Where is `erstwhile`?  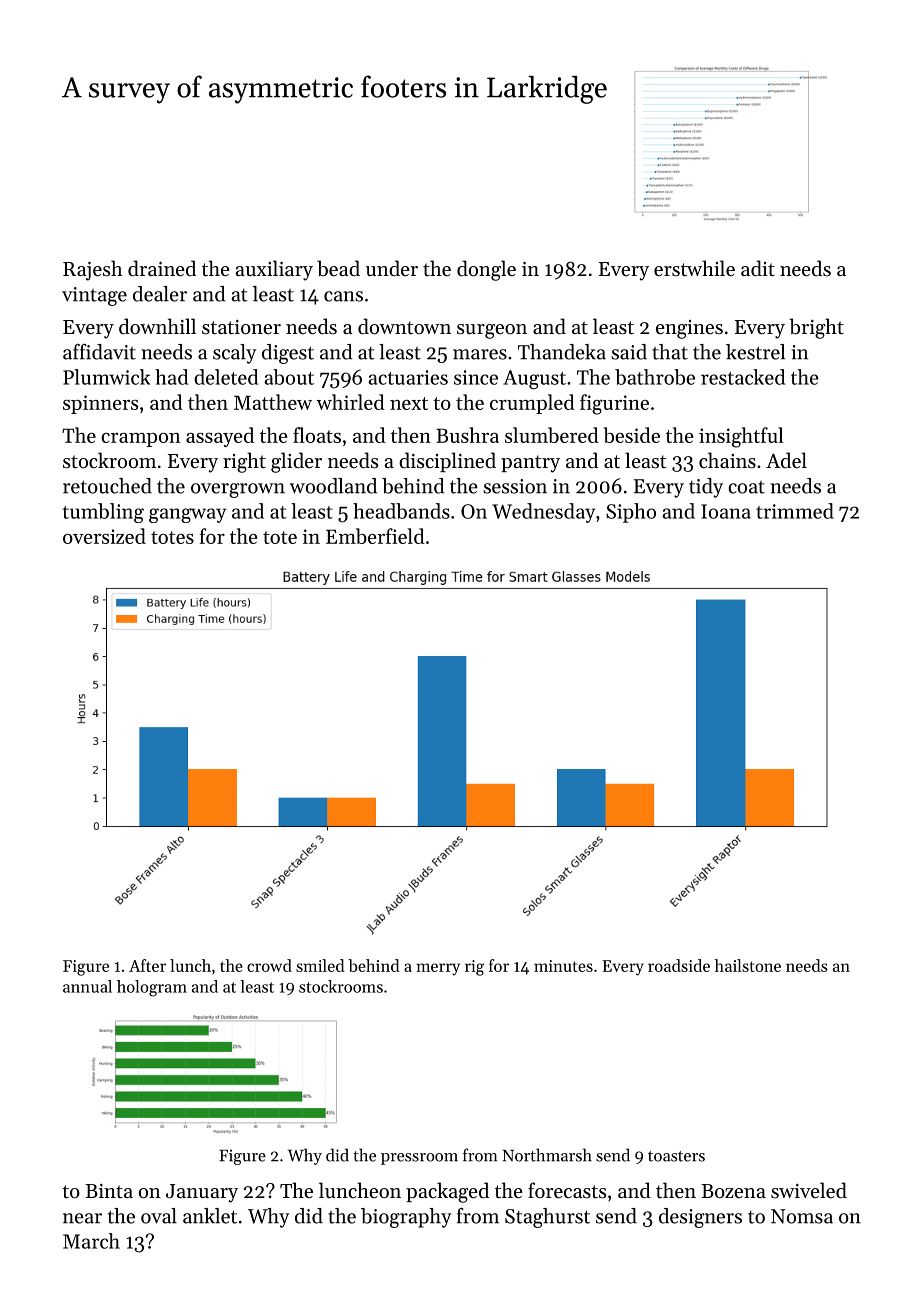 erstwhile is located at coordinates (694, 268).
